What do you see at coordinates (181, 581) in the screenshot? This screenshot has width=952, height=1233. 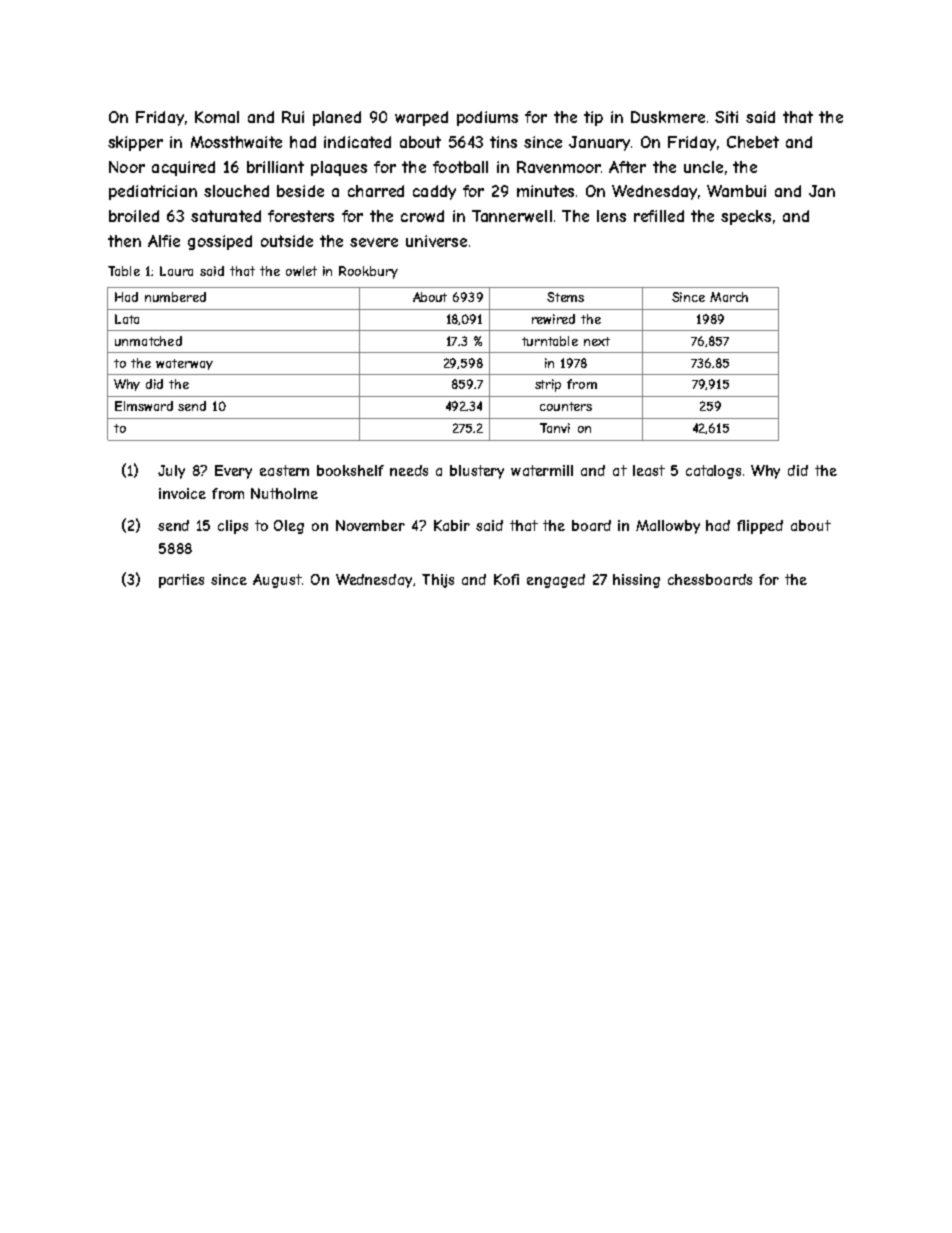 I see `parties` at bounding box center [181, 581].
